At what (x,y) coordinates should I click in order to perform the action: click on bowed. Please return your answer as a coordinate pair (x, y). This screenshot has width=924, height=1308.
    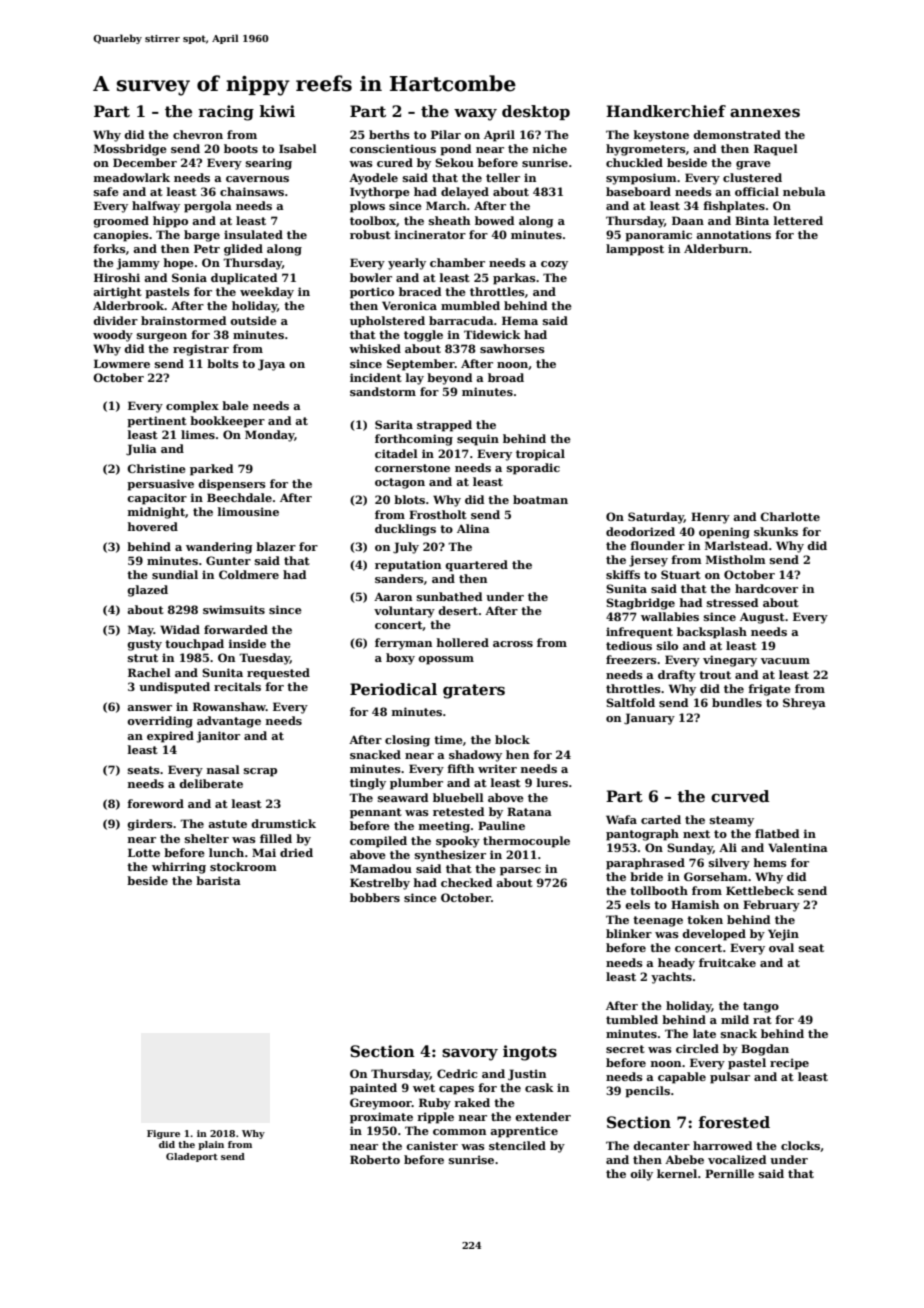
    Looking at the image, I should click on (494, 220).
